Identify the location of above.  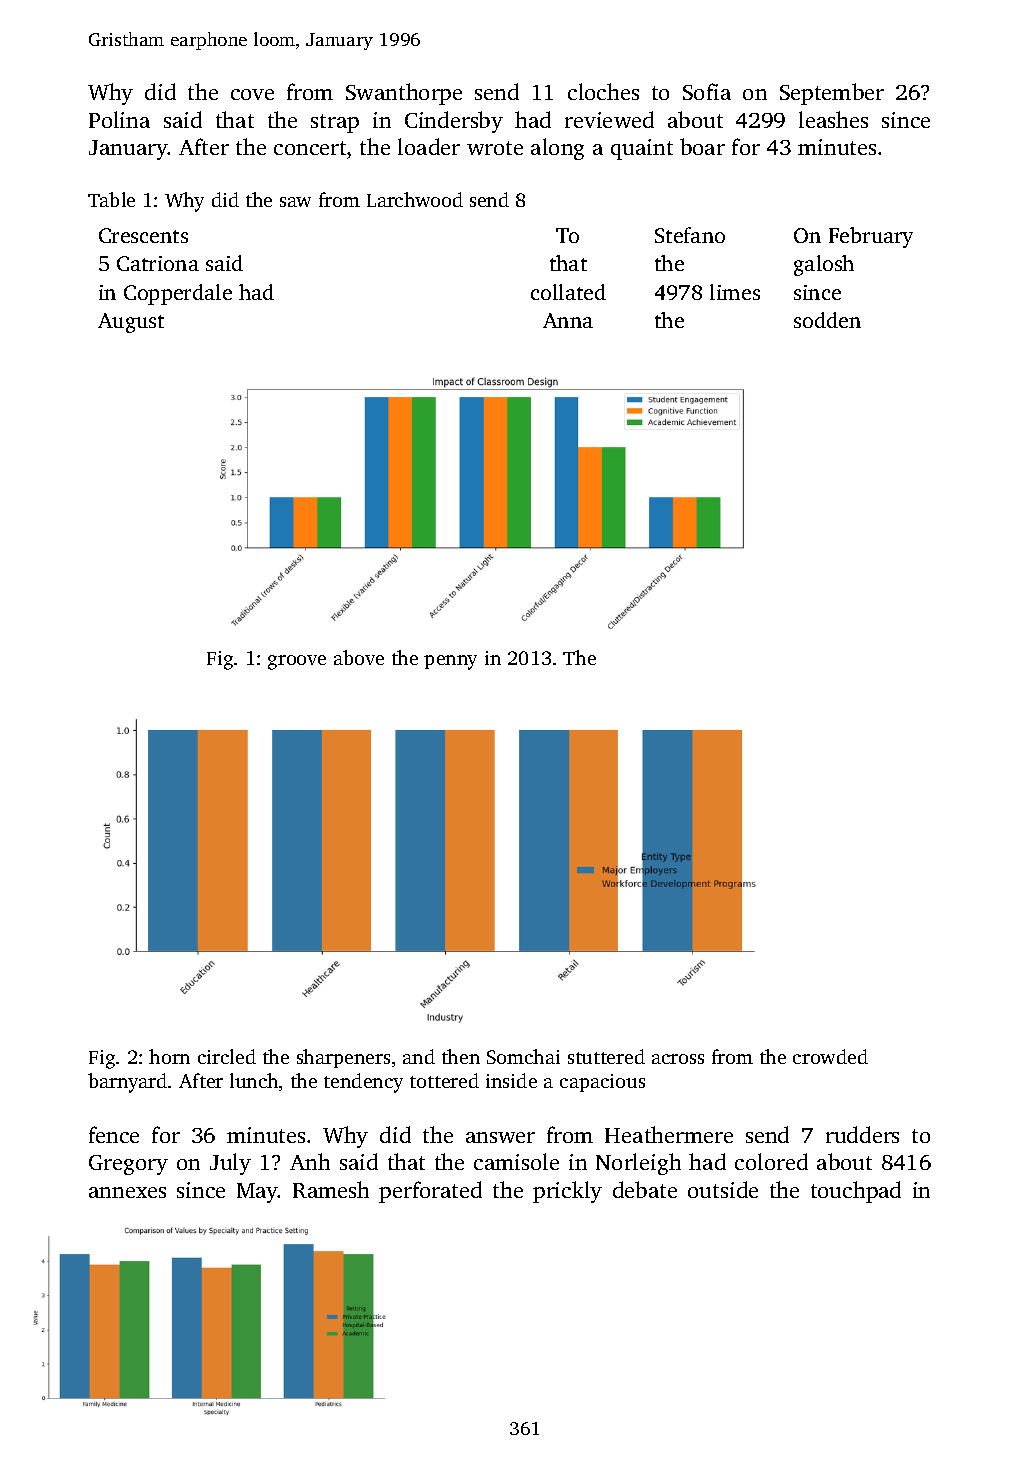
(359, 657).
